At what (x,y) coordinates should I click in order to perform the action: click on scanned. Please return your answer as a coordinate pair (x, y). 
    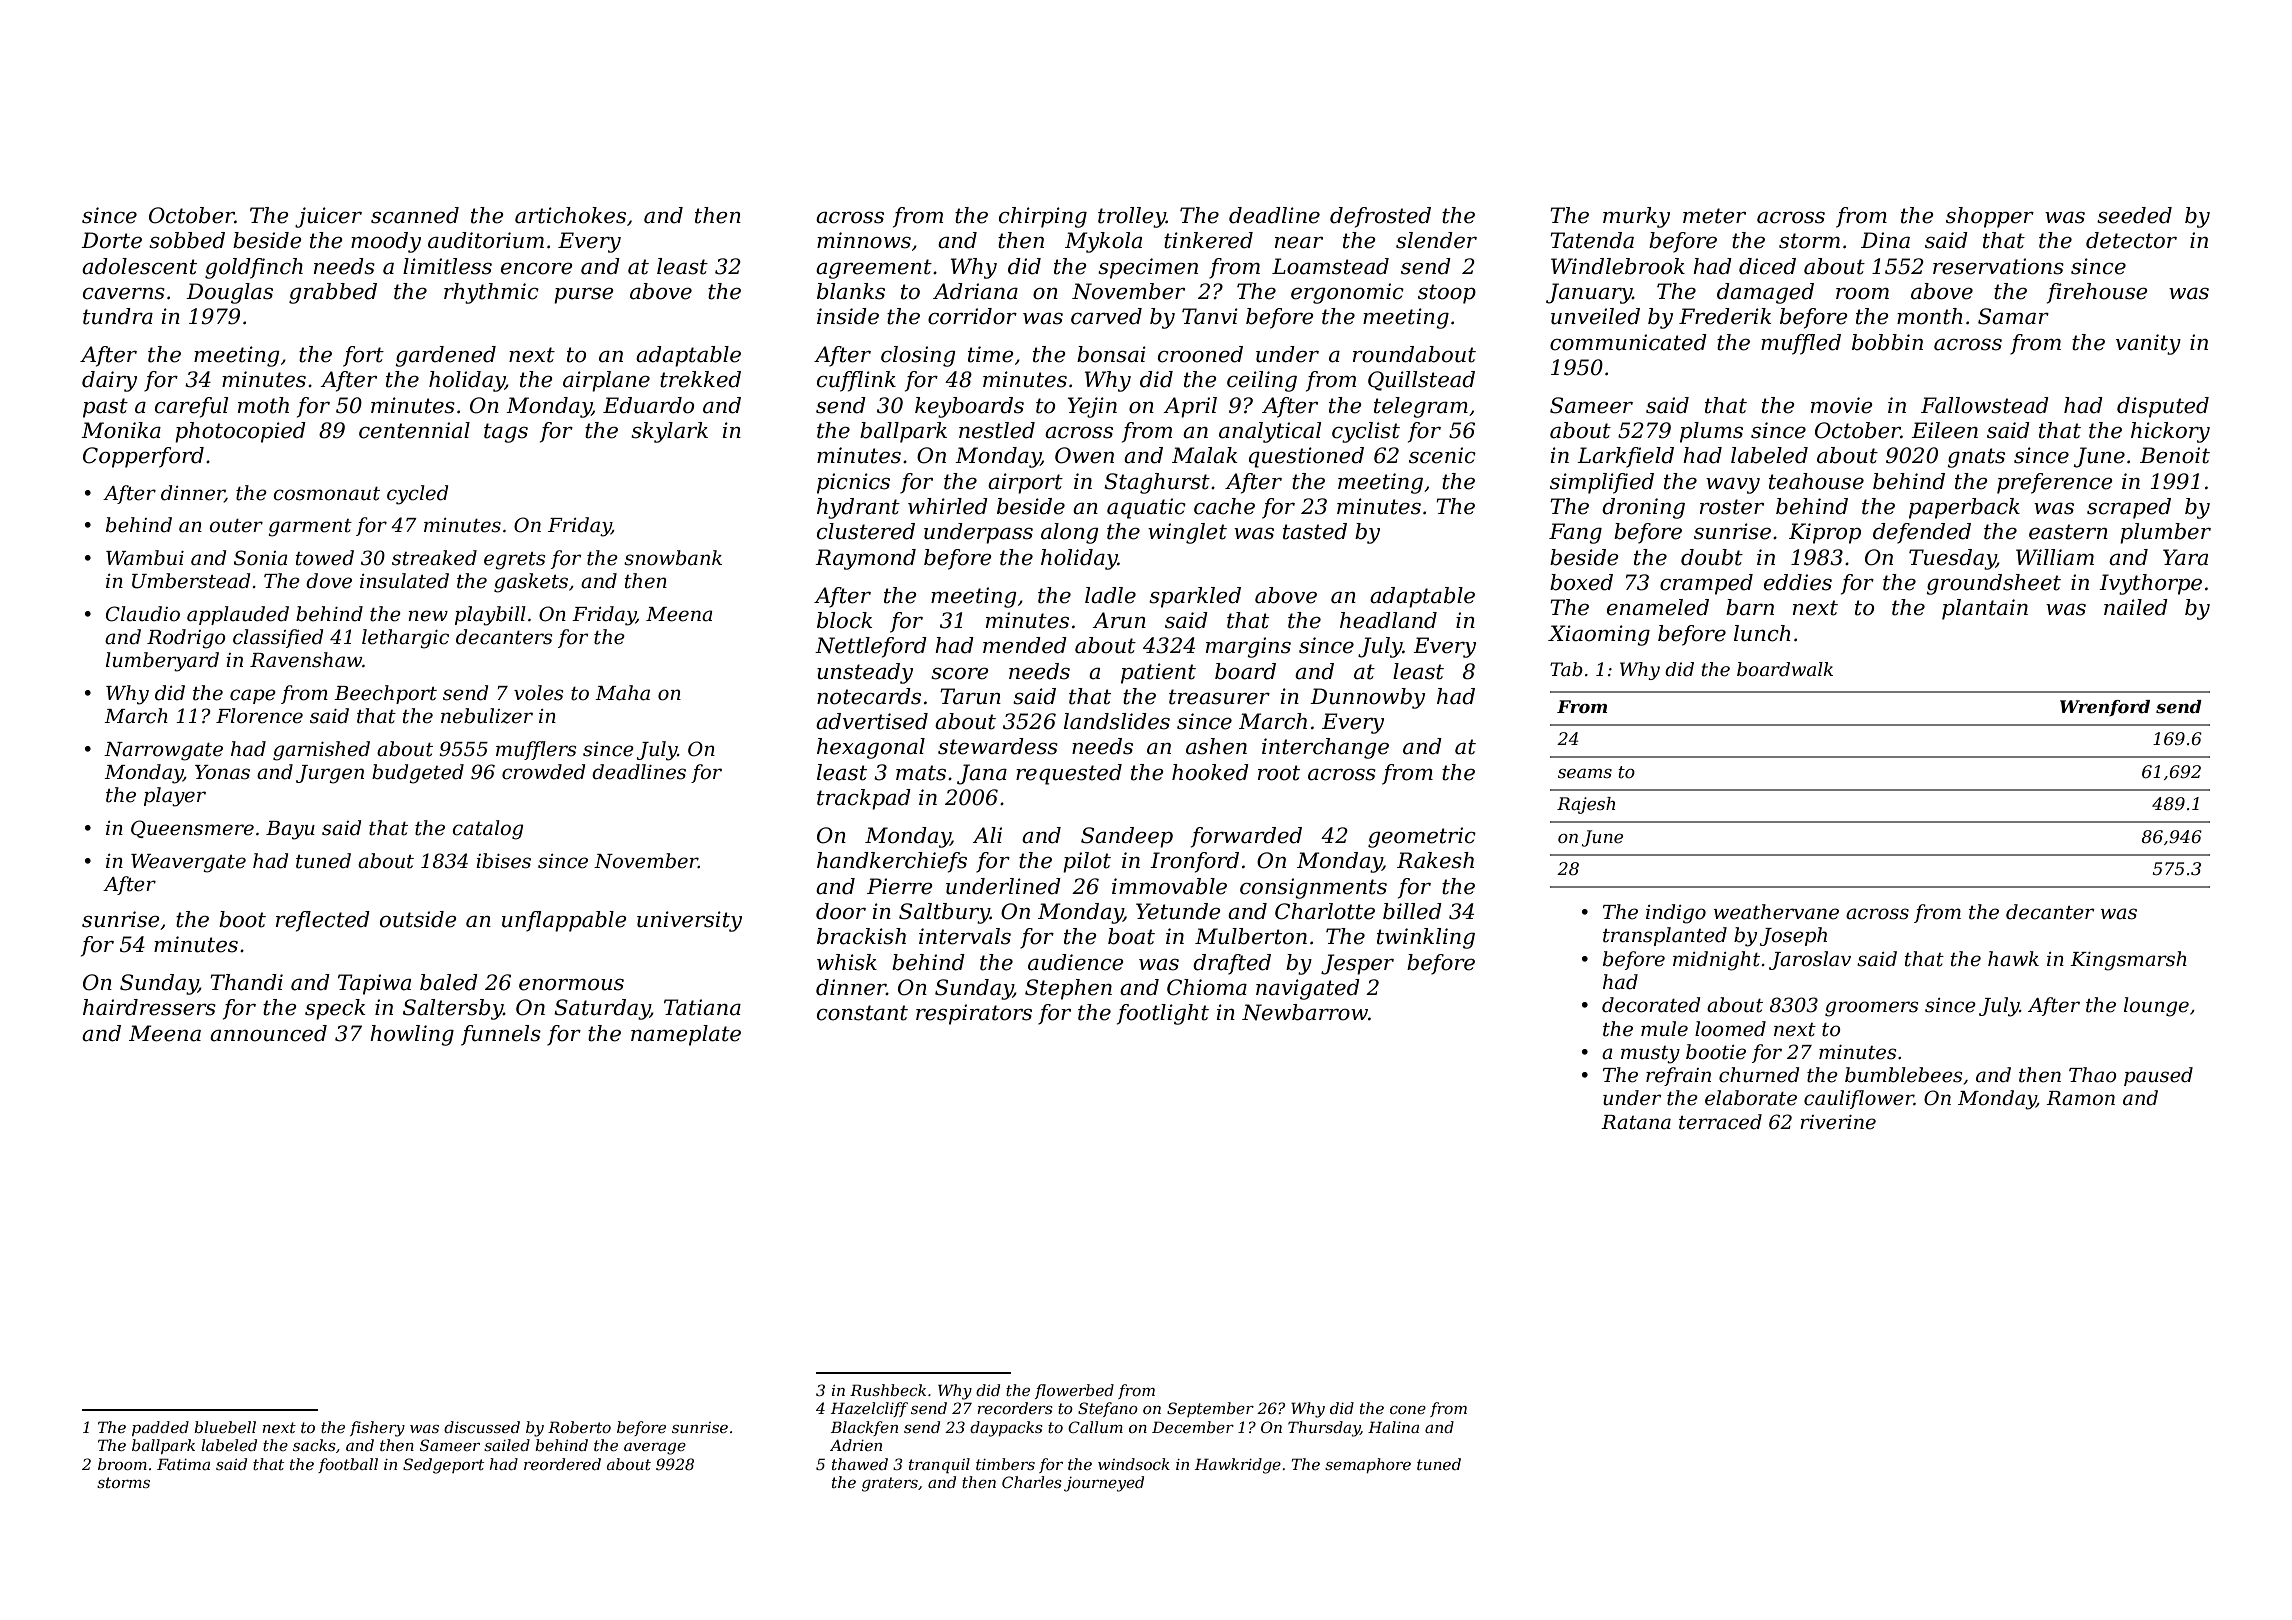
    Looking at the image, I should click on (415, 215).
